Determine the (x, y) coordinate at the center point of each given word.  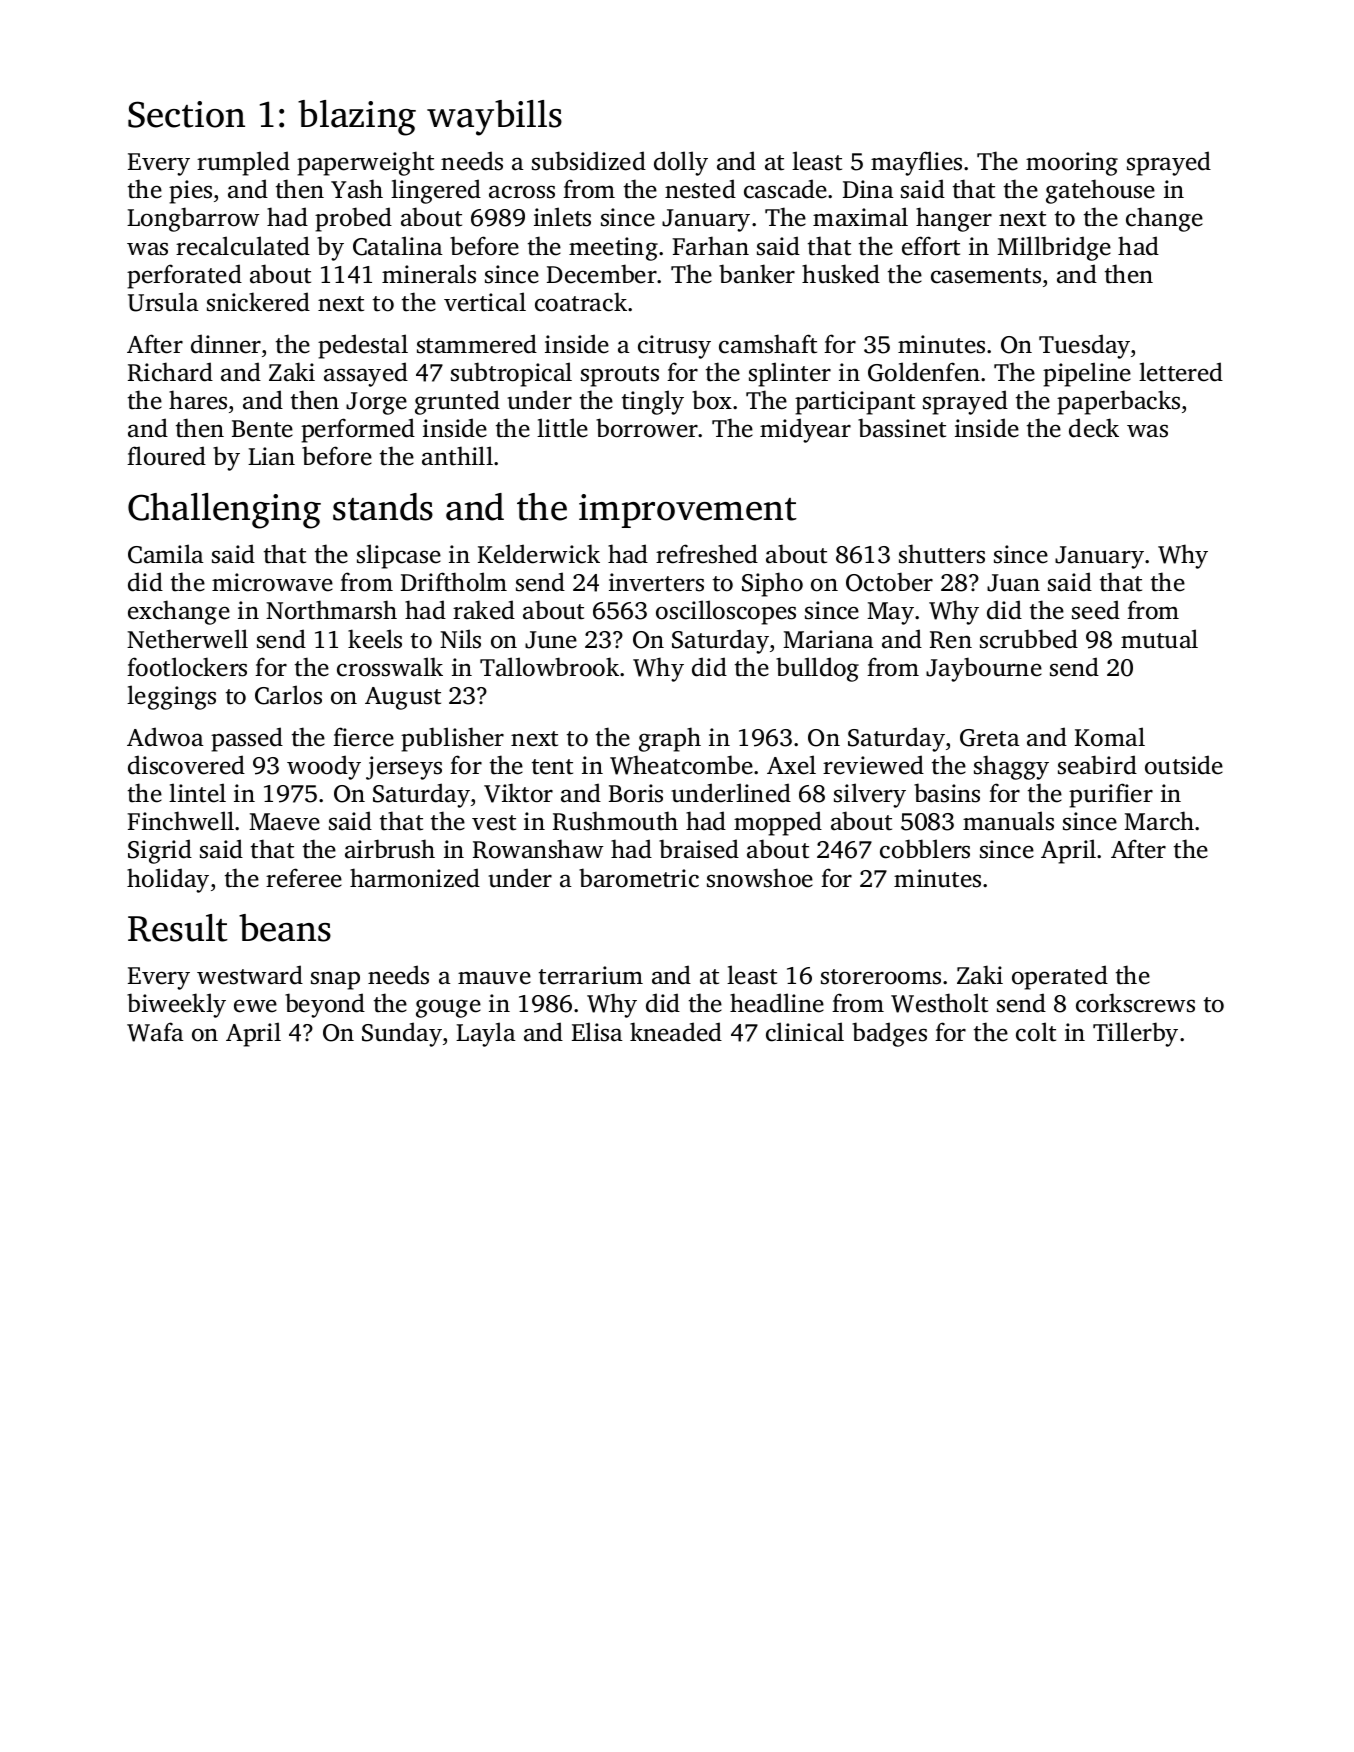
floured (166, 456)
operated (1060, 977)
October (889, 582)
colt (1036, 1032)
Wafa (155, 1032)
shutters (942, 554)
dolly (681, 163)
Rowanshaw (538, 849)
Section (186, 114)
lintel (197, 793)
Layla (486, 1034)
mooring (1072, 164)
